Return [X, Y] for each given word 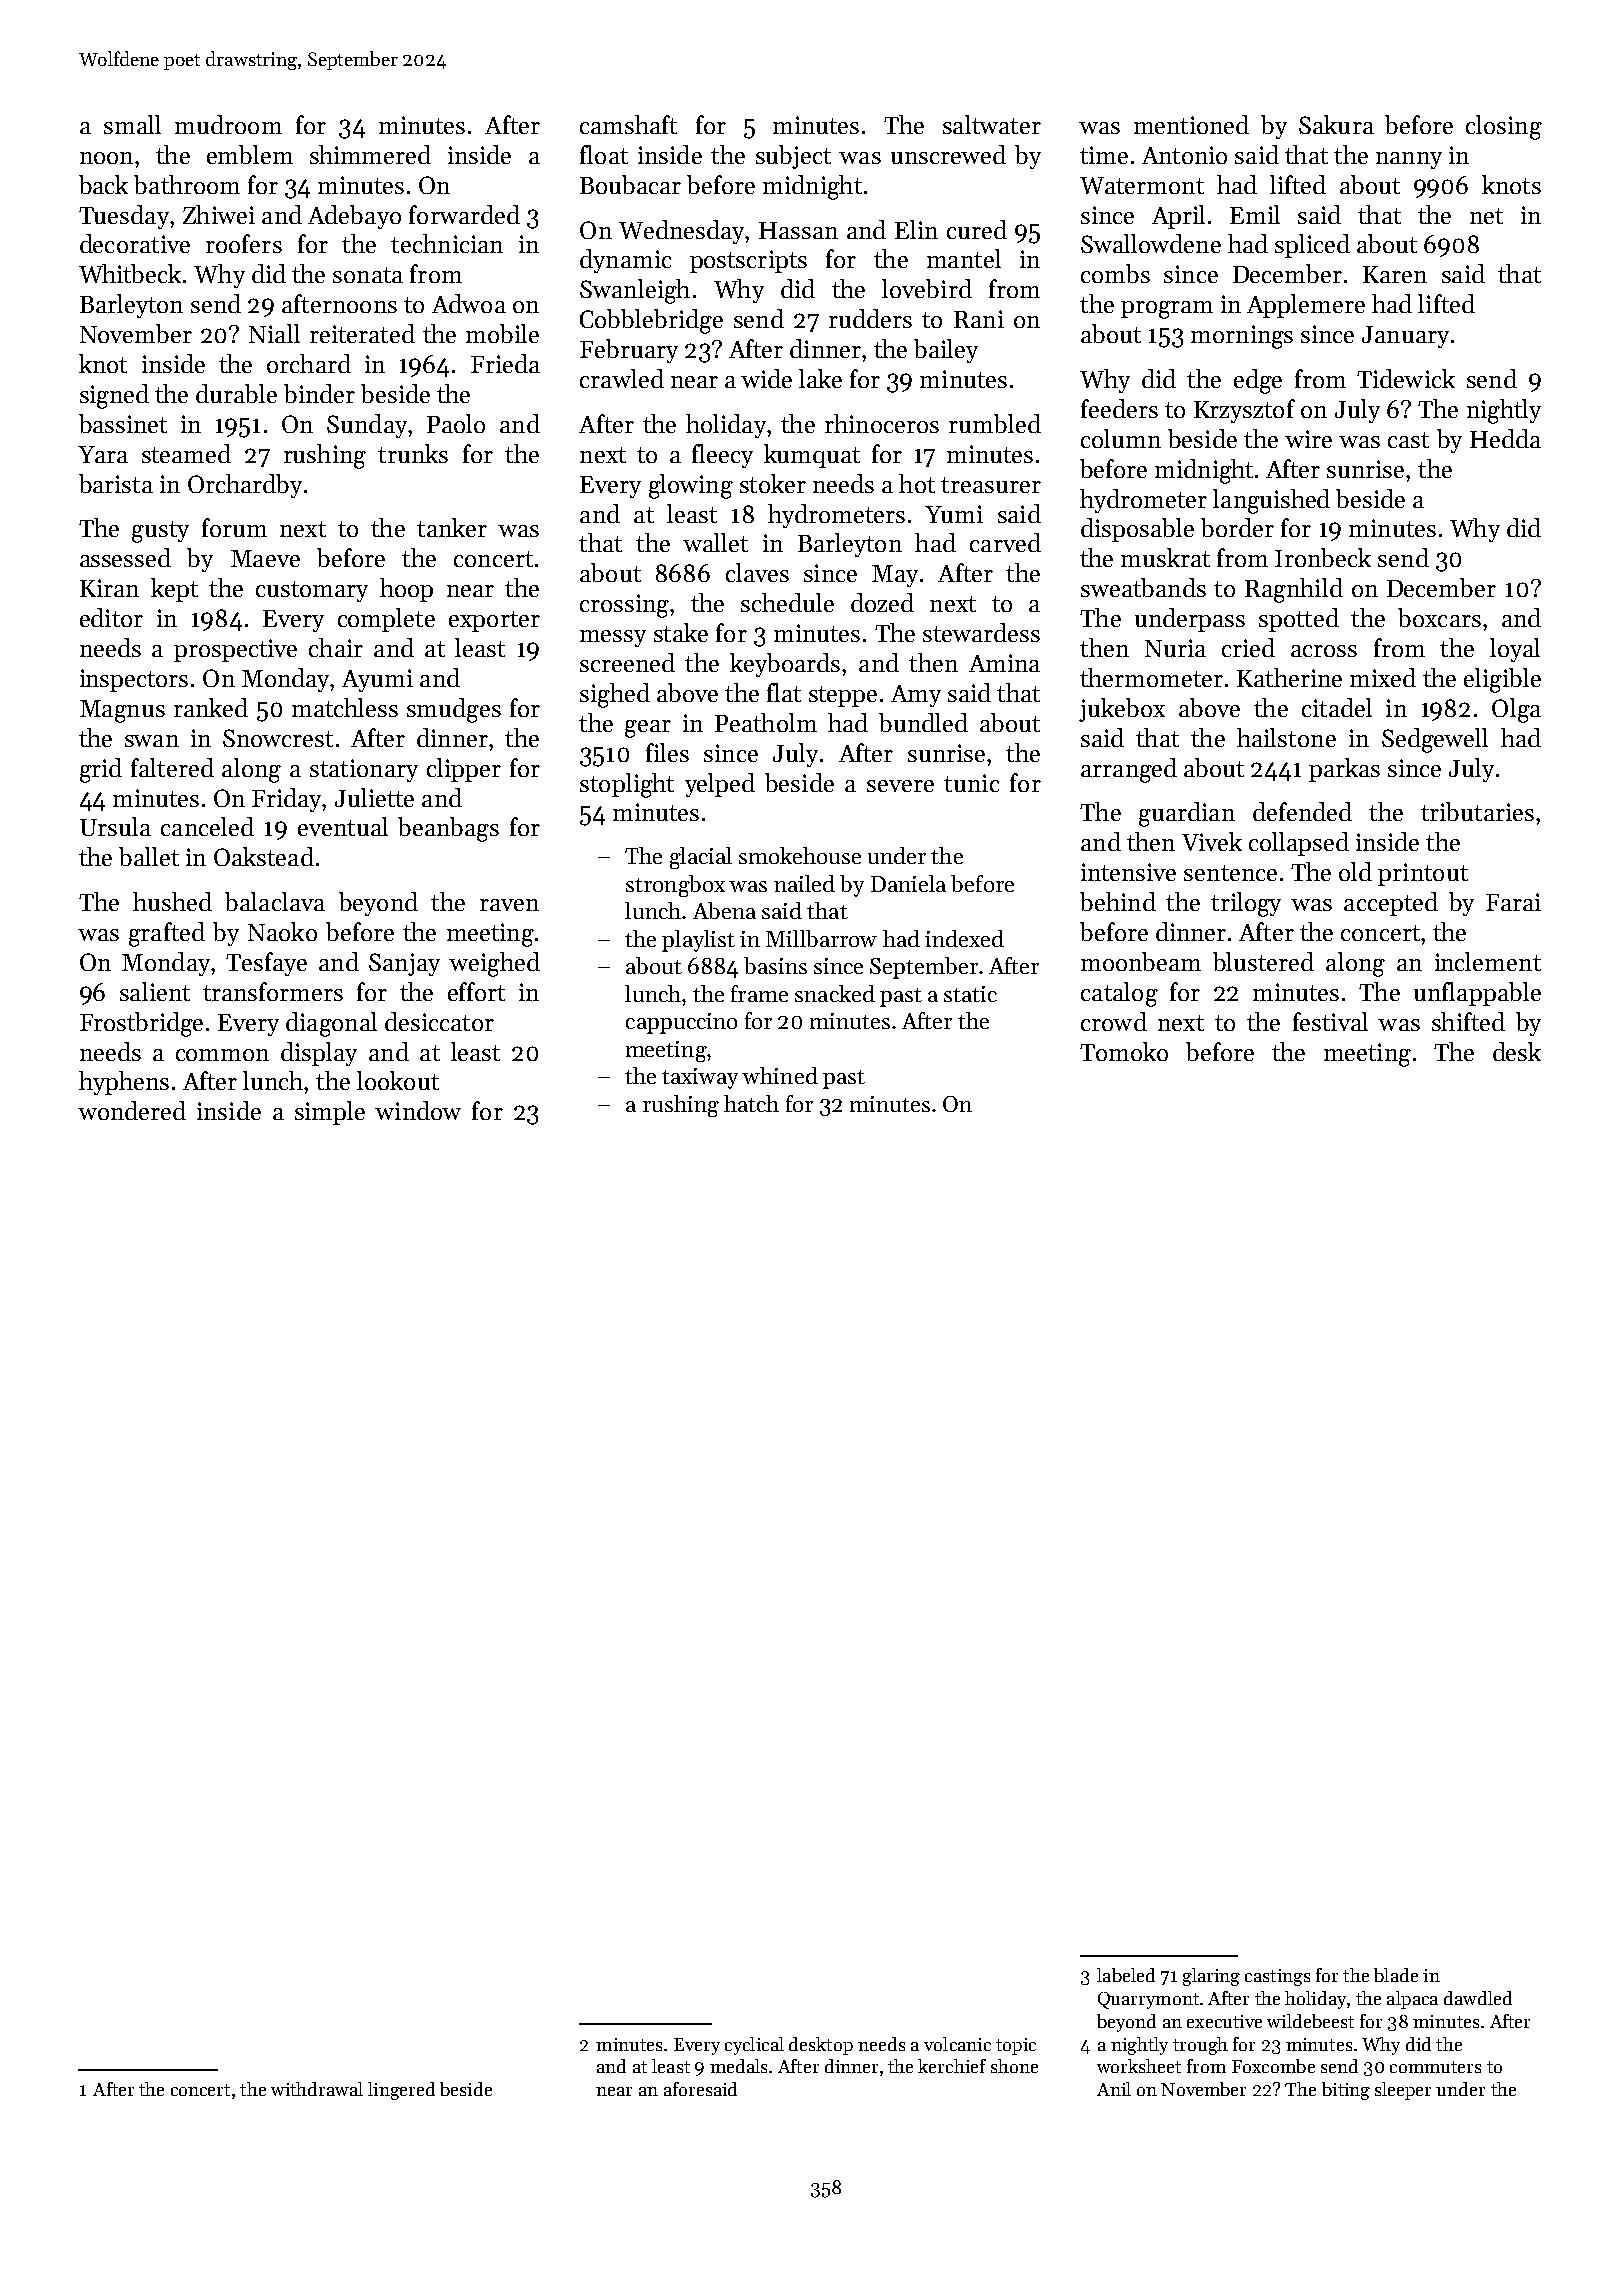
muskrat [1165, 557]
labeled [1126, 1975]
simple [330, 1113]
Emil [1255, 214]
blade [1396, 1975]
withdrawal [317, 2089]
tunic [971, 783]
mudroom [228, 124]
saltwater [992, 124]
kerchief [952, 2066]
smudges [454, 710]
